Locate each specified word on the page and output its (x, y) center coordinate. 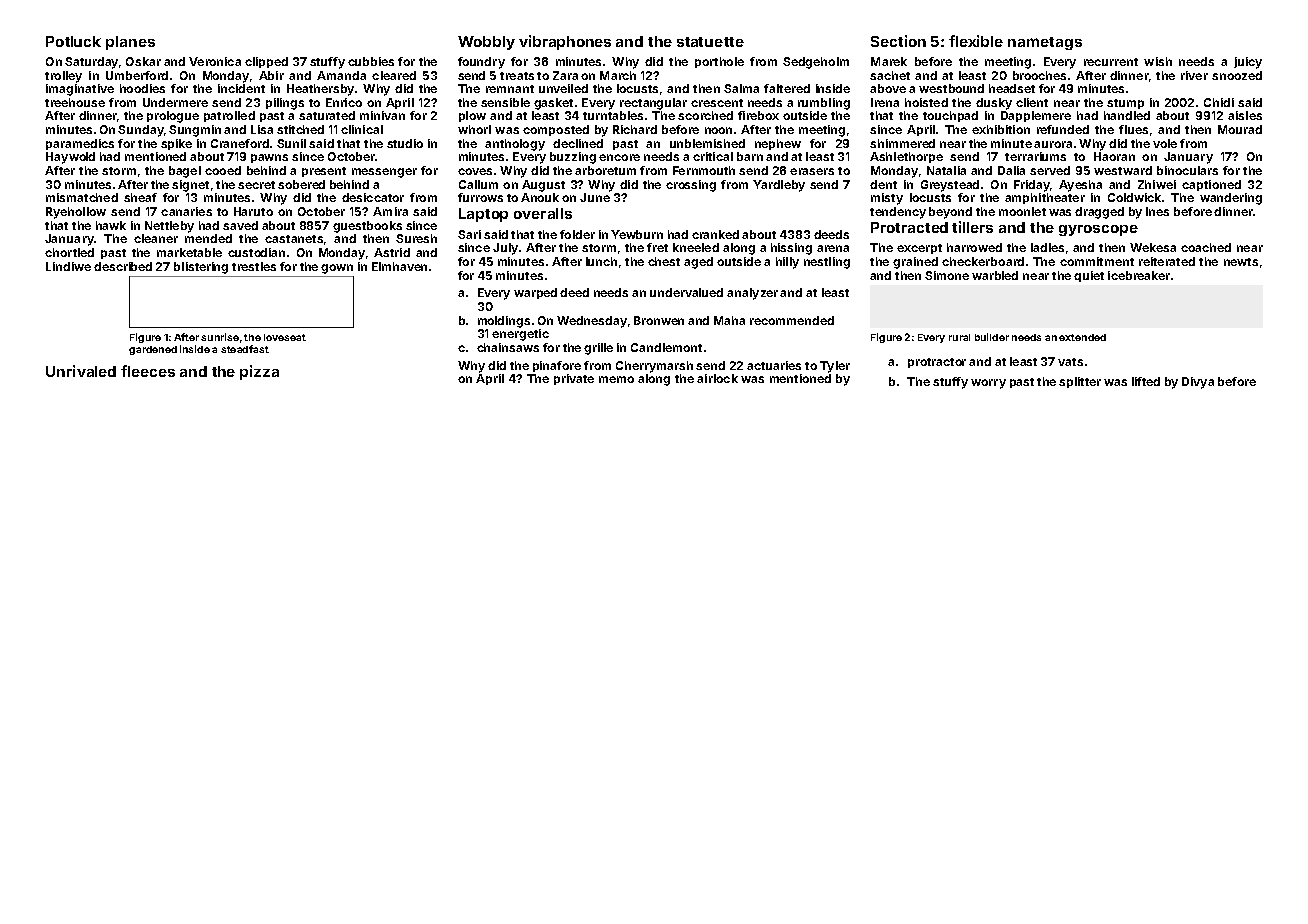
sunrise (220, 337)
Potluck (73, 41)
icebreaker (1139, 275)
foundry (481, 63)
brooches (1039, 75)
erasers (812, 171)
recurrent (1111, 62)
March (618, 75)
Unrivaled (81, 371)
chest (664, 261)
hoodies (142, 88)
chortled (69, 252)
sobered (301, 184)
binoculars (1187, 170)
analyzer (752, 294)
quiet (1089, 276)
